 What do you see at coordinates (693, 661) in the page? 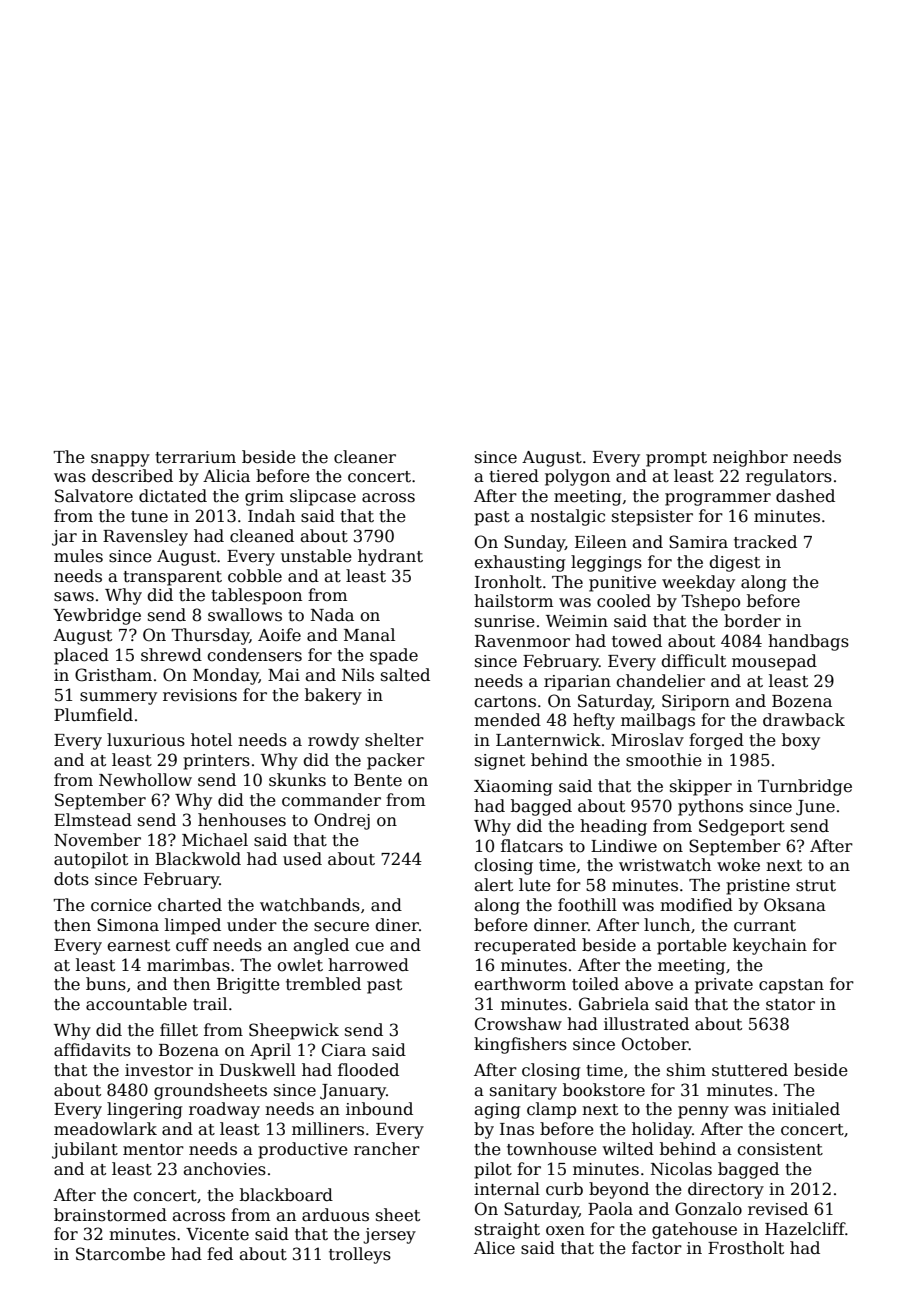
I see `difficult` at bounding box center [693, 661].
